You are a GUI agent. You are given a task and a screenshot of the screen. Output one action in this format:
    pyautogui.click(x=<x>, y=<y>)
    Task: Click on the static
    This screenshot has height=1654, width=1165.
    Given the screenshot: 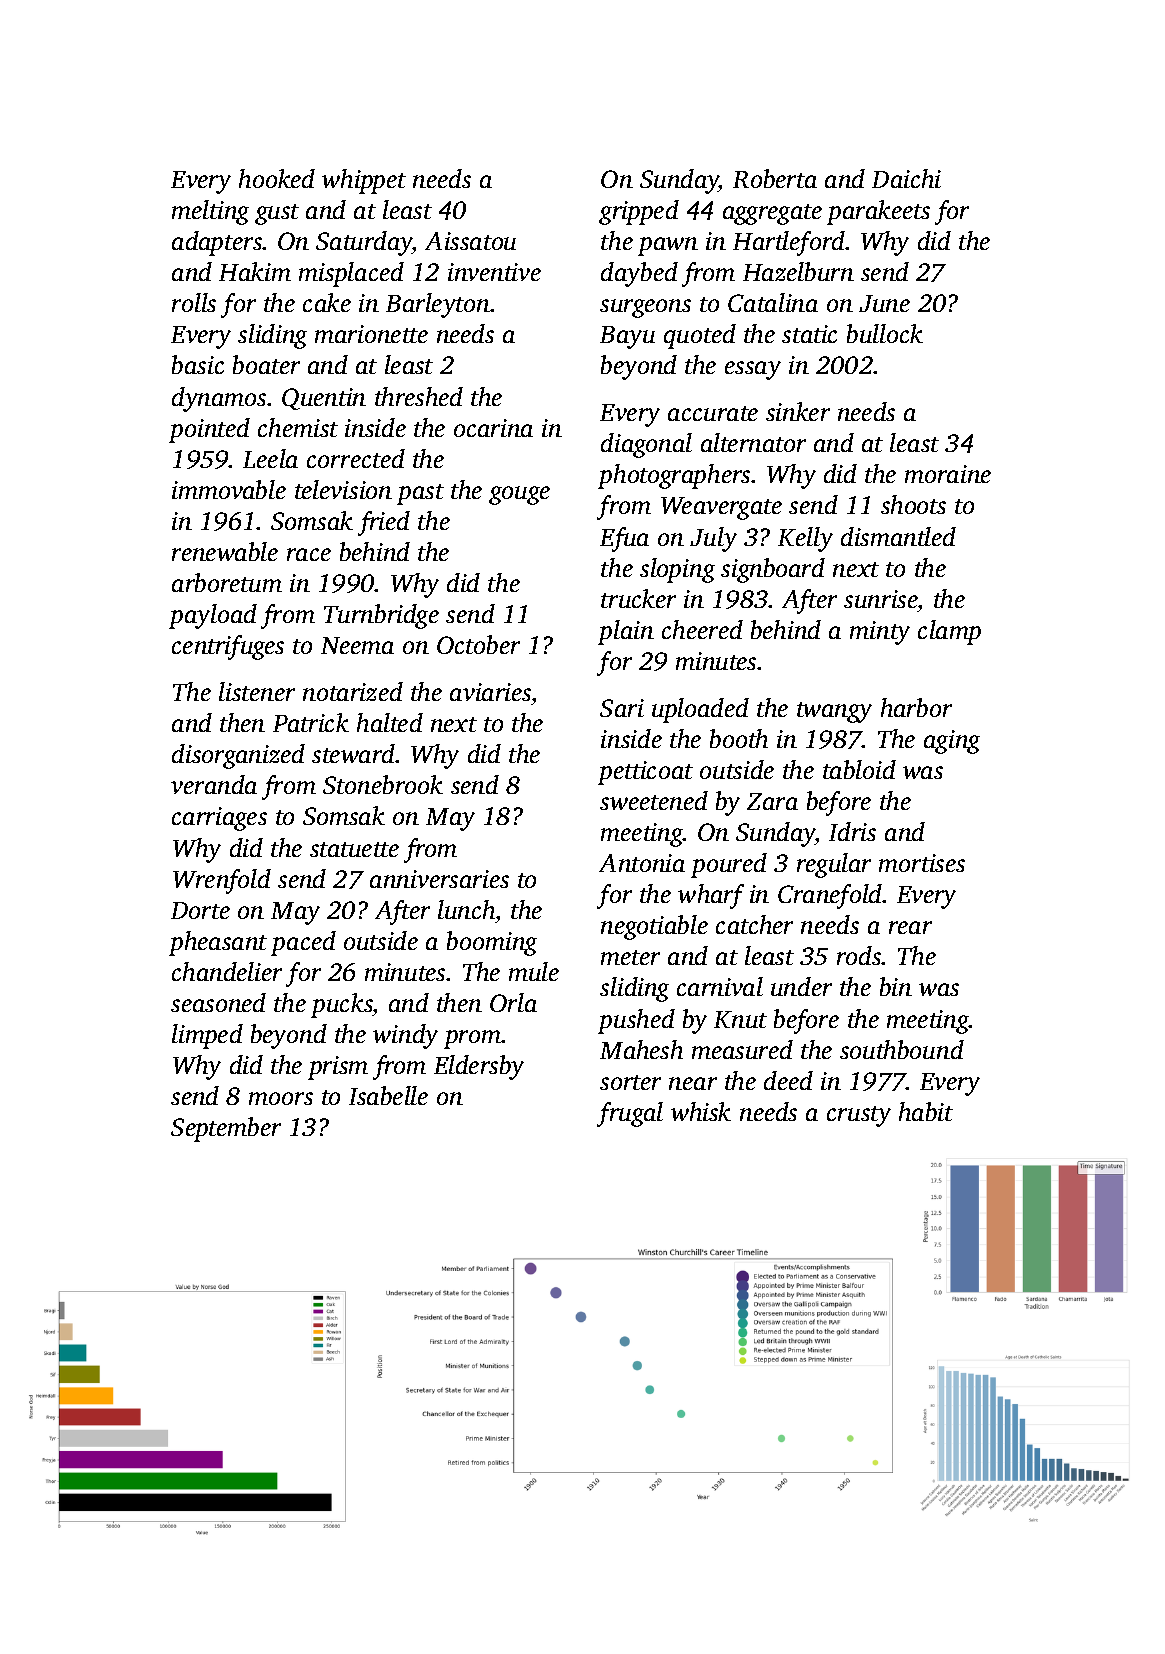 What is the action you would take?
    pyautogui.click(x=809, y=334)
